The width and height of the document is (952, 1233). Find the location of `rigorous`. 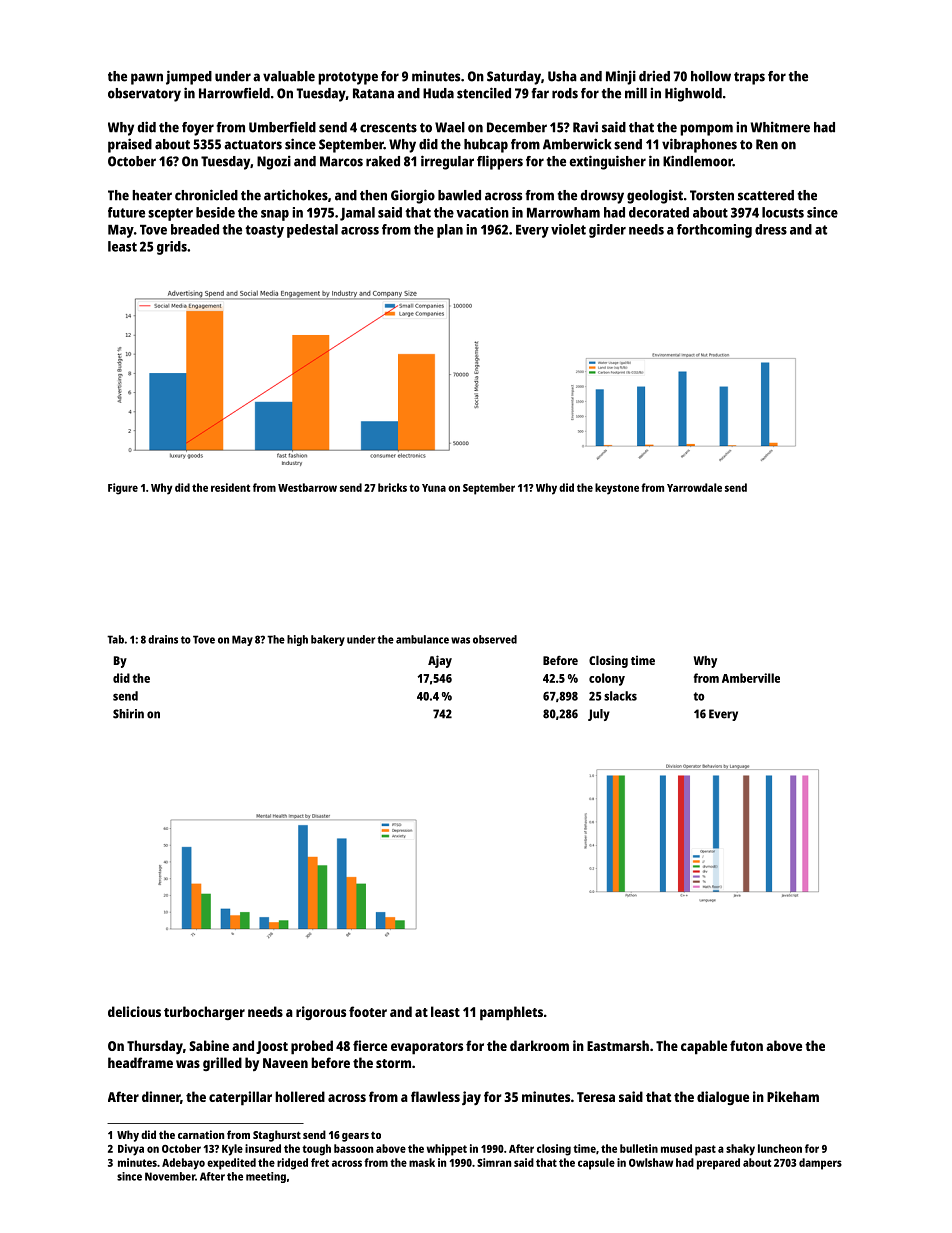

rigorous is located at coordinates (321, 1013).
